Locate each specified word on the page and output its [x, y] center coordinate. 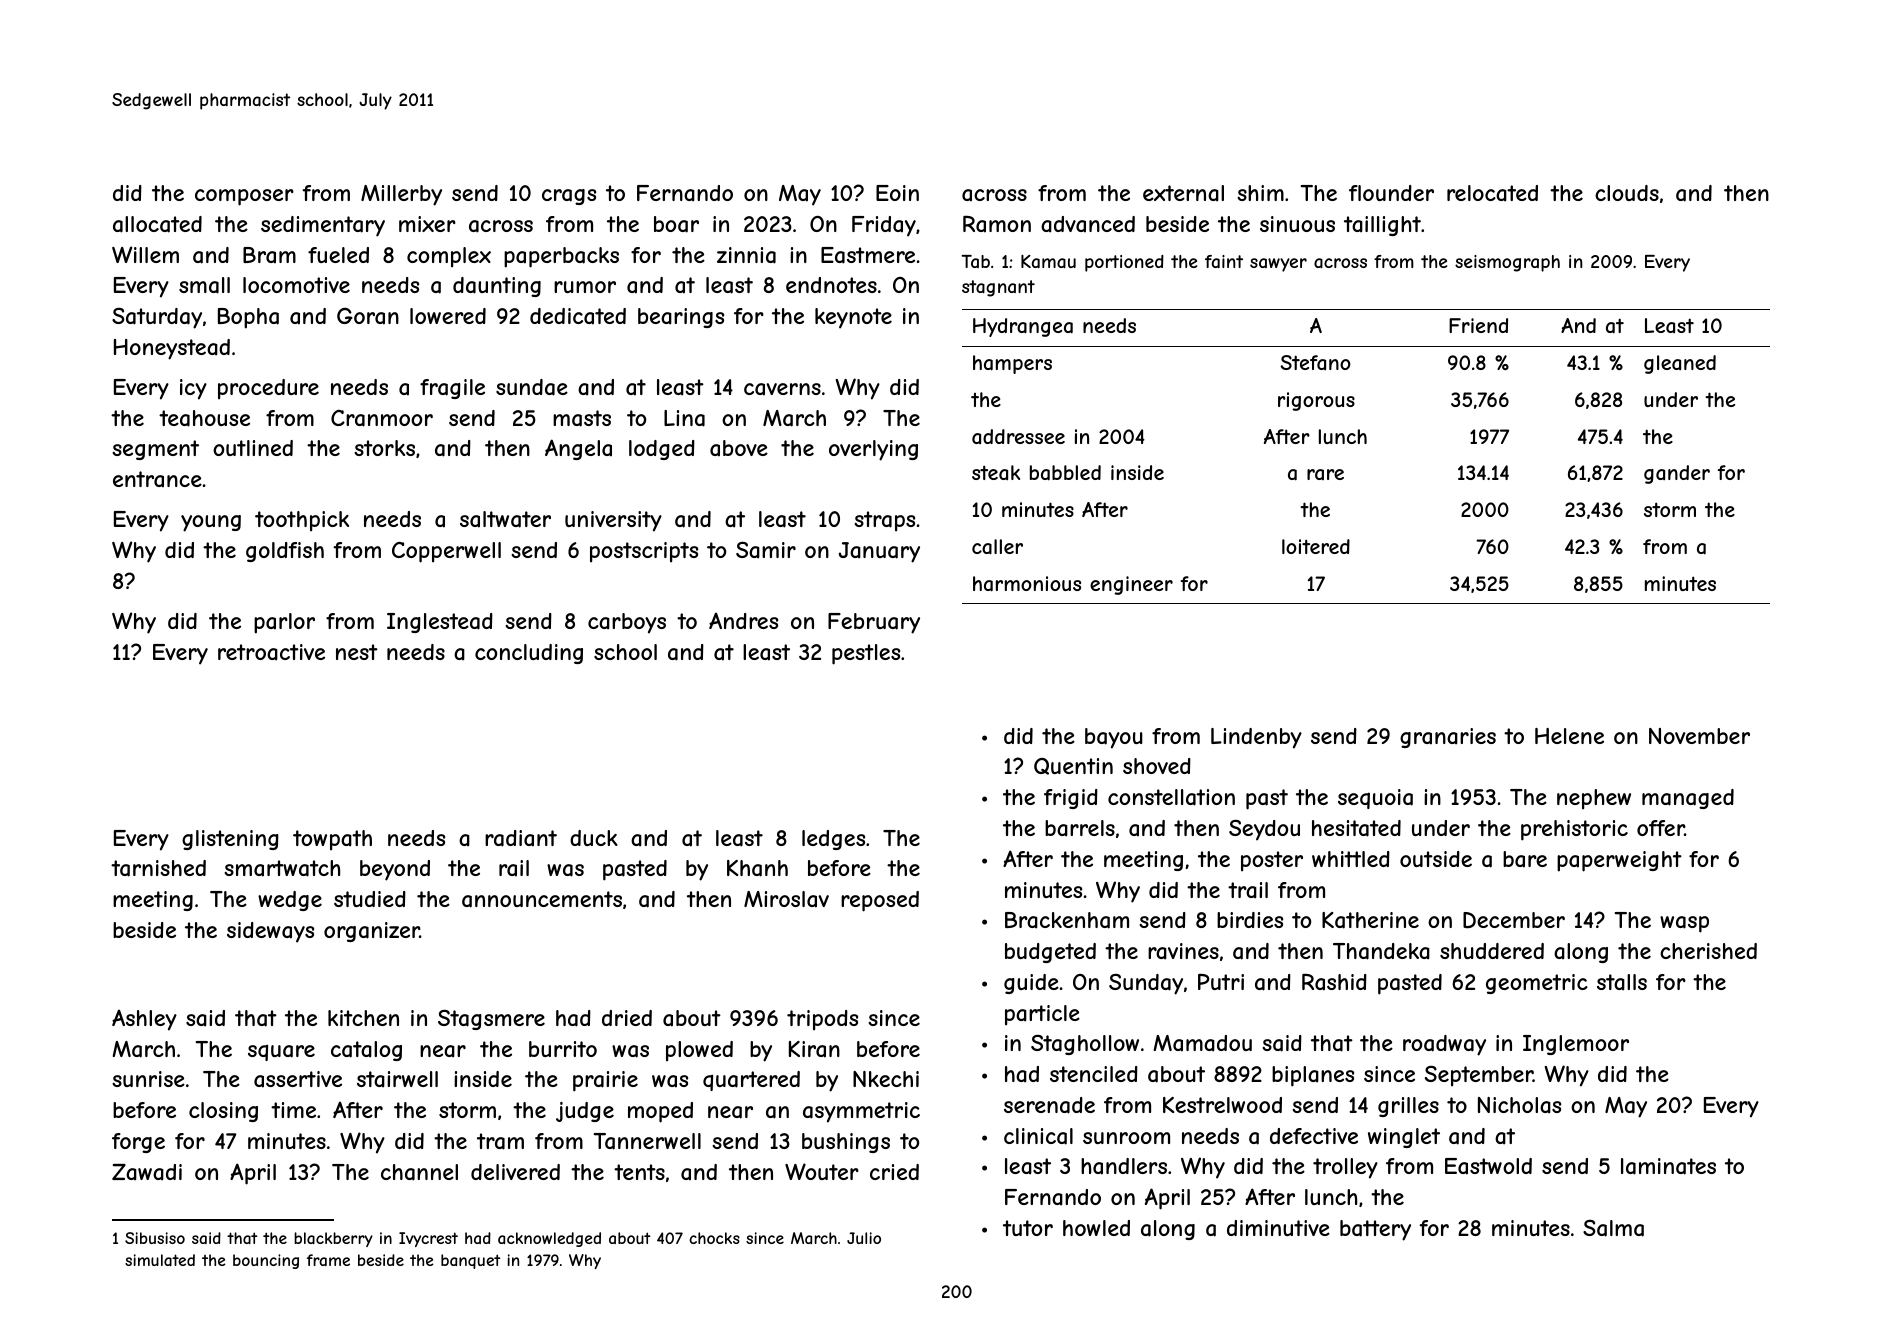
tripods [822, 1020]
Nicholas [1519, 1105]
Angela [578, 449]
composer [244, 197]
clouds [1627, 193]
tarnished [158, 868]
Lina [684, 418]
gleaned [1680, 364]
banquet [471, 1261]
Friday [884, 226]
